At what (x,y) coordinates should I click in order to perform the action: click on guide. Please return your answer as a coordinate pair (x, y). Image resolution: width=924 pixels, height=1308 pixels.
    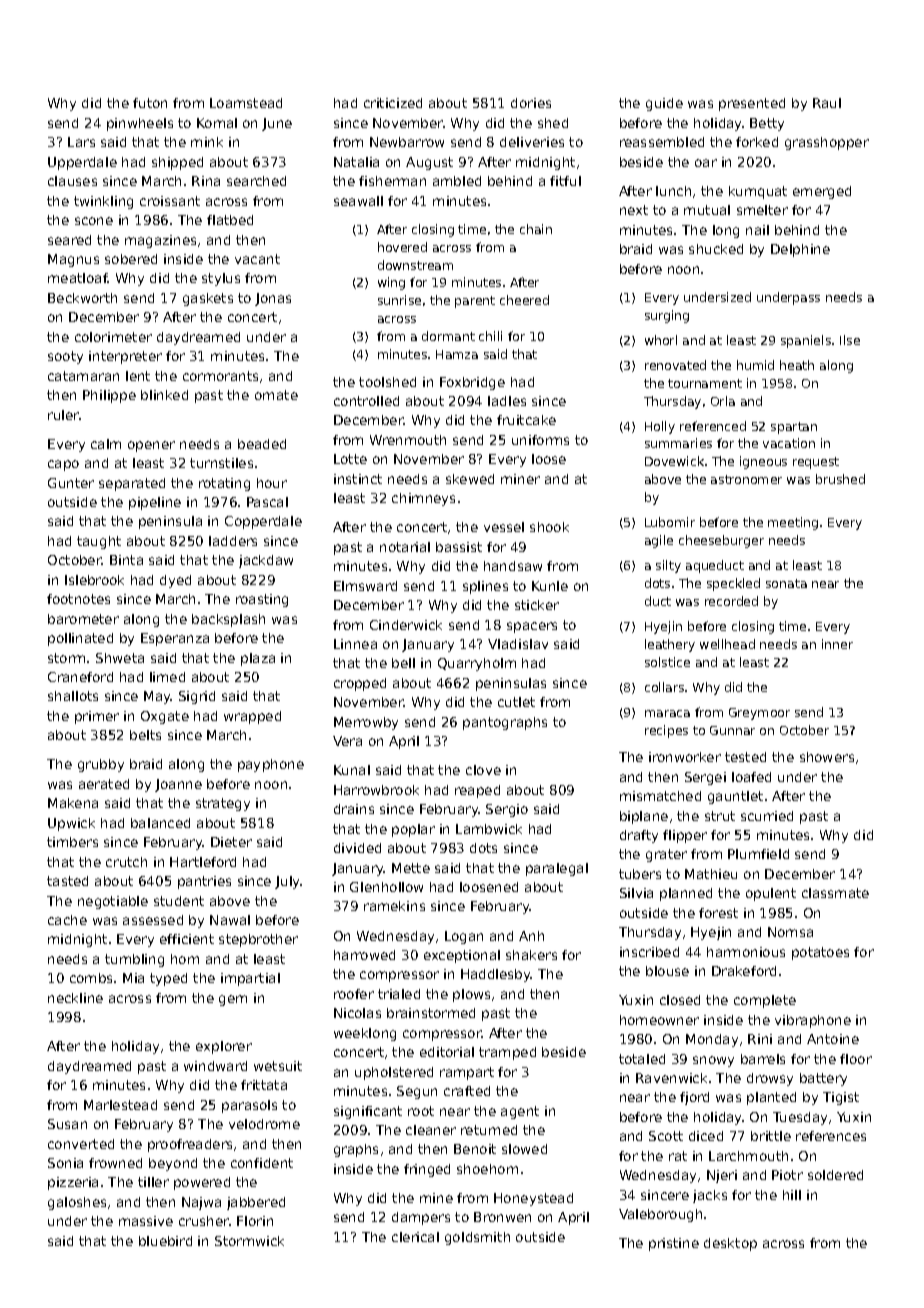
    Looking at the image, I should click on (664, 104).
